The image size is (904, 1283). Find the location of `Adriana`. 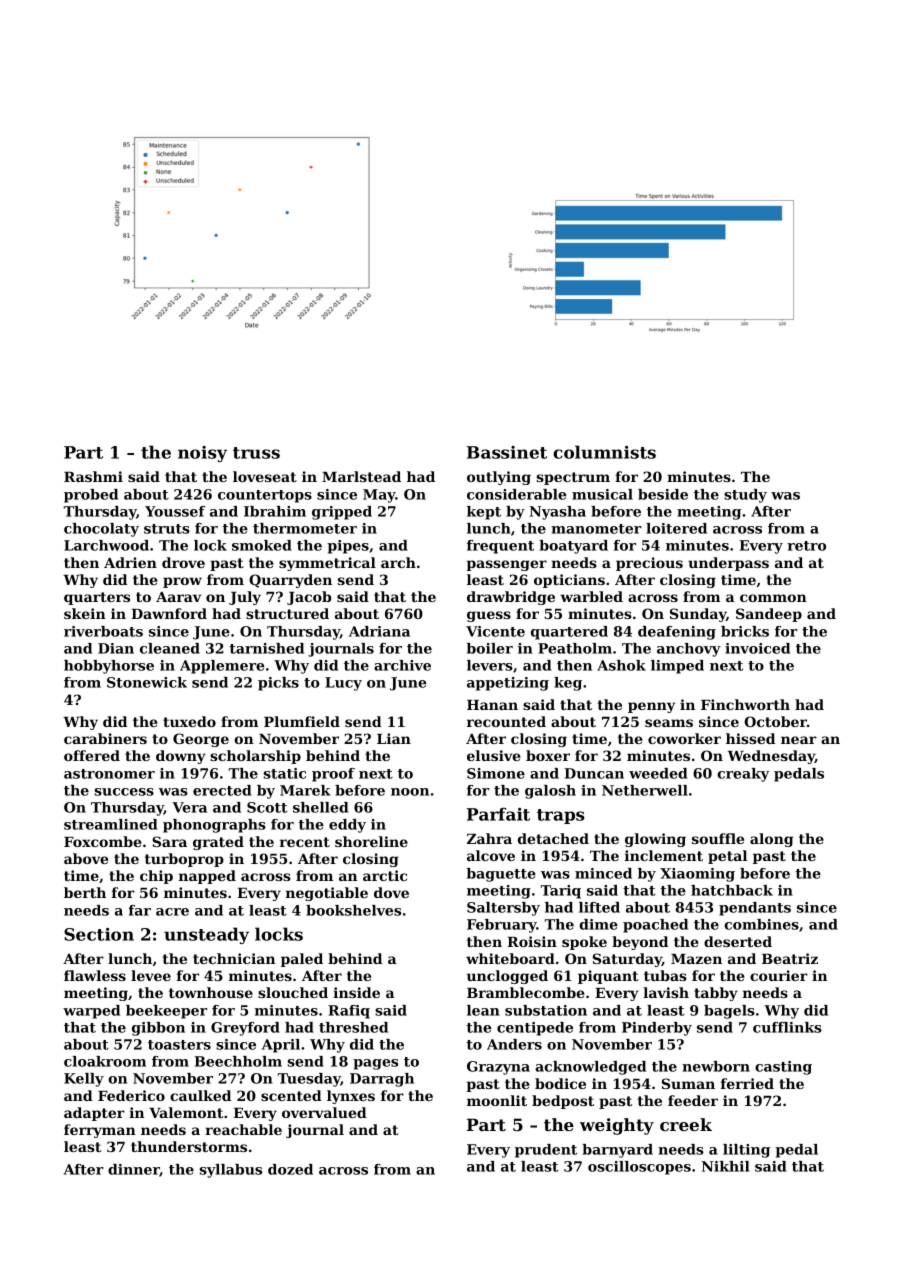

Adriana is located at coordinates (379, 631).
